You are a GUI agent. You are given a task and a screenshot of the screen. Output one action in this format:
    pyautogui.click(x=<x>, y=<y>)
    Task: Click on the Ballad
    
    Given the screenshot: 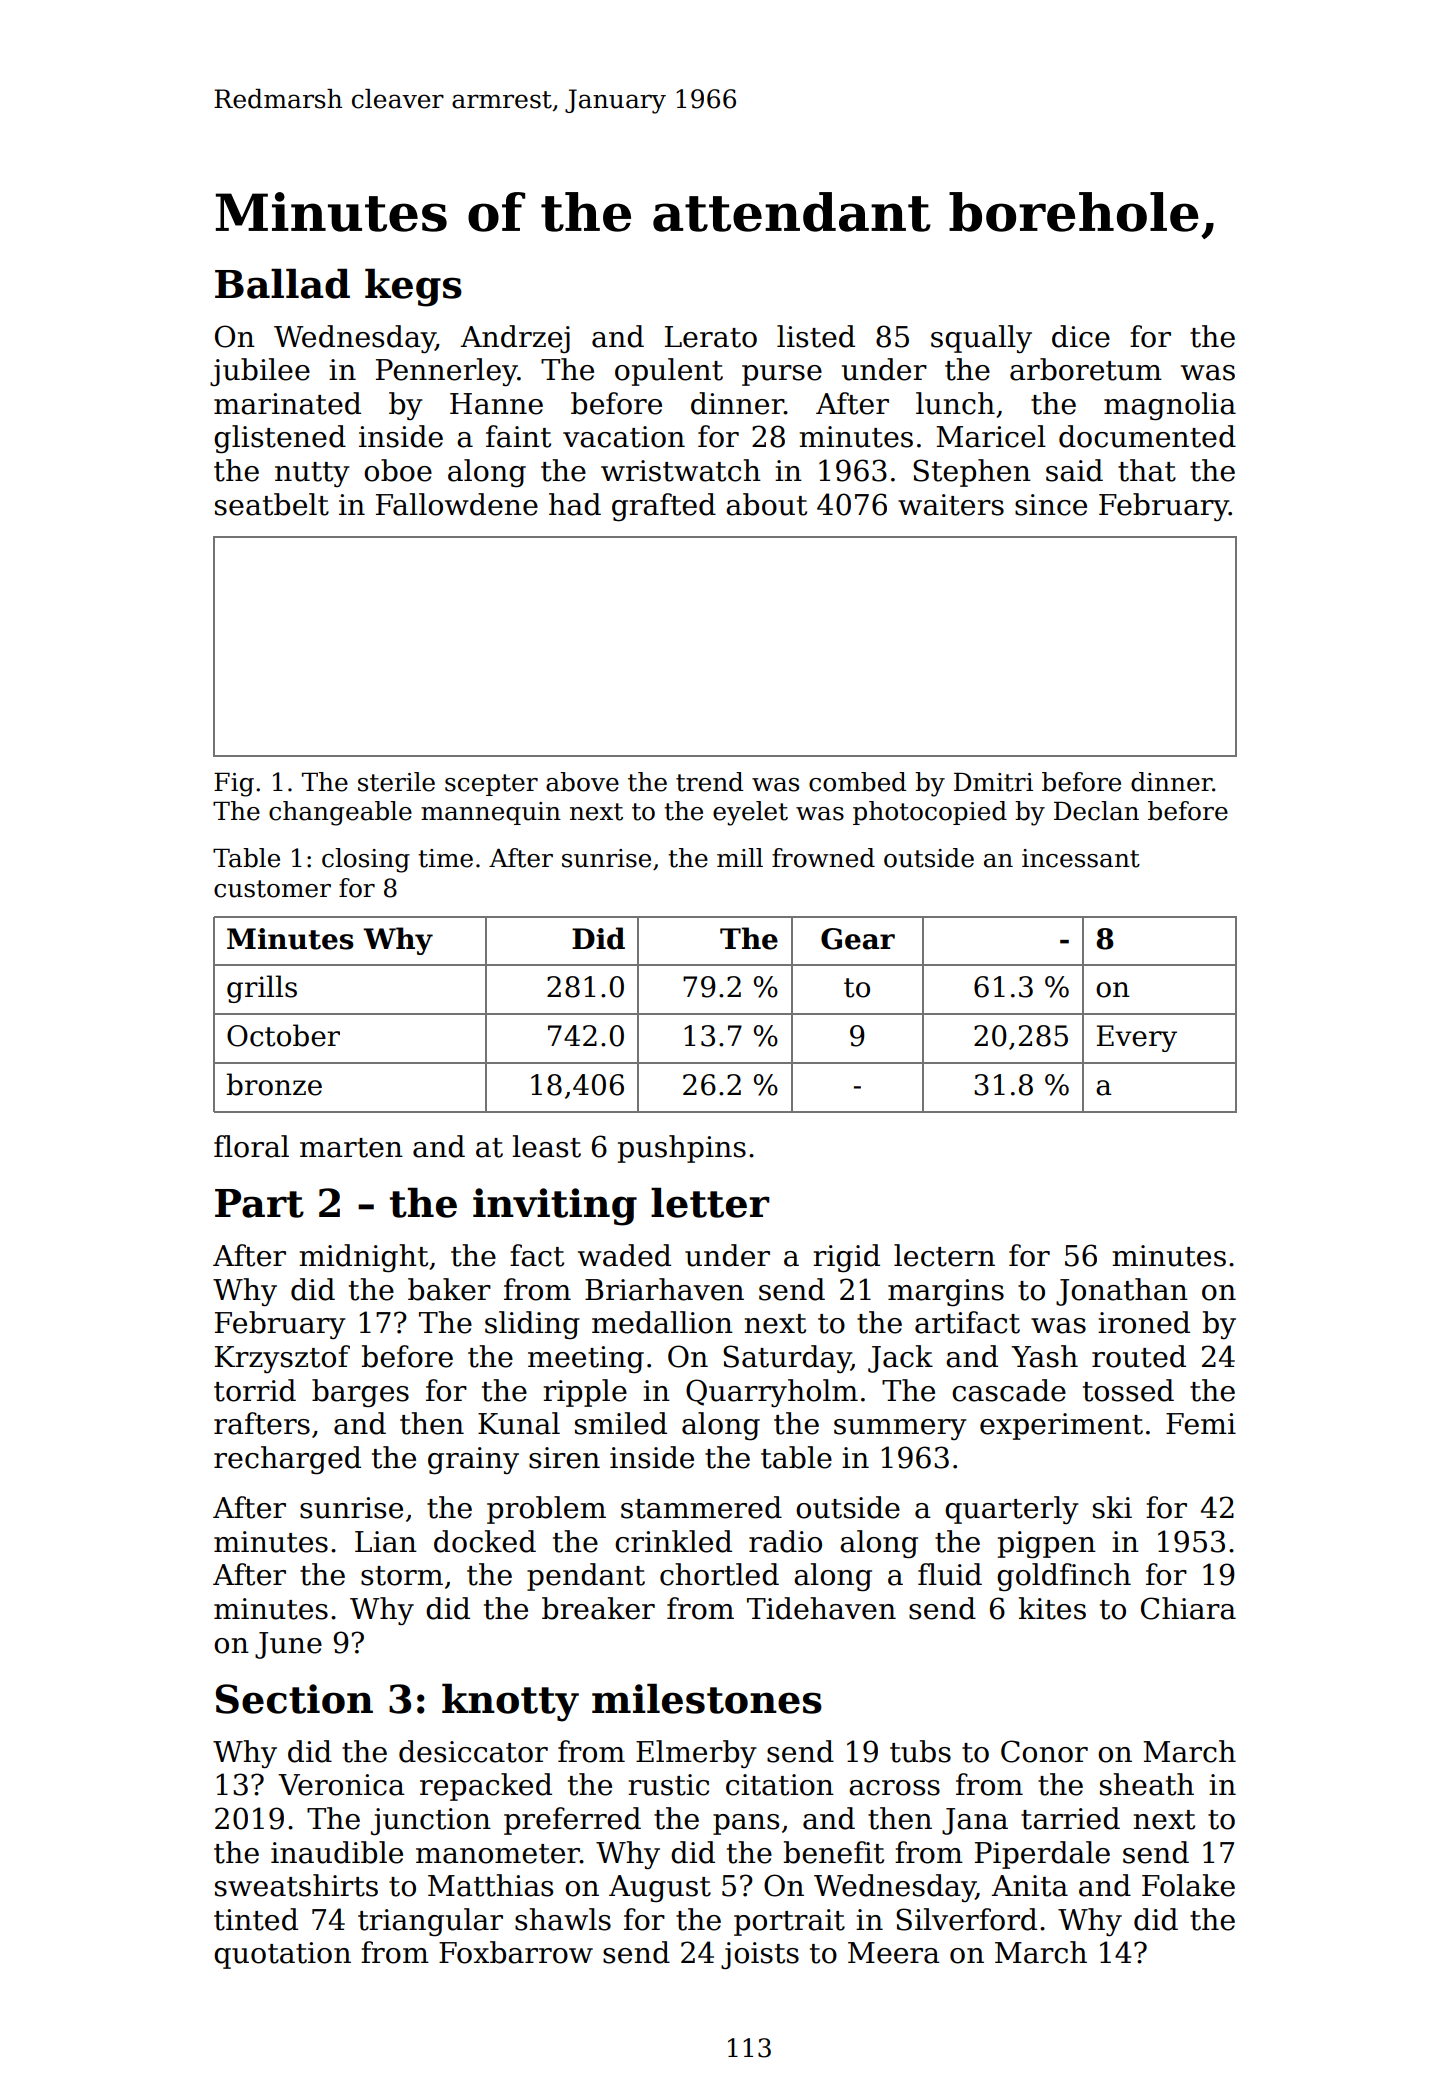 What is the action you would take?
    pyautogui.click(x=282, y=283)
